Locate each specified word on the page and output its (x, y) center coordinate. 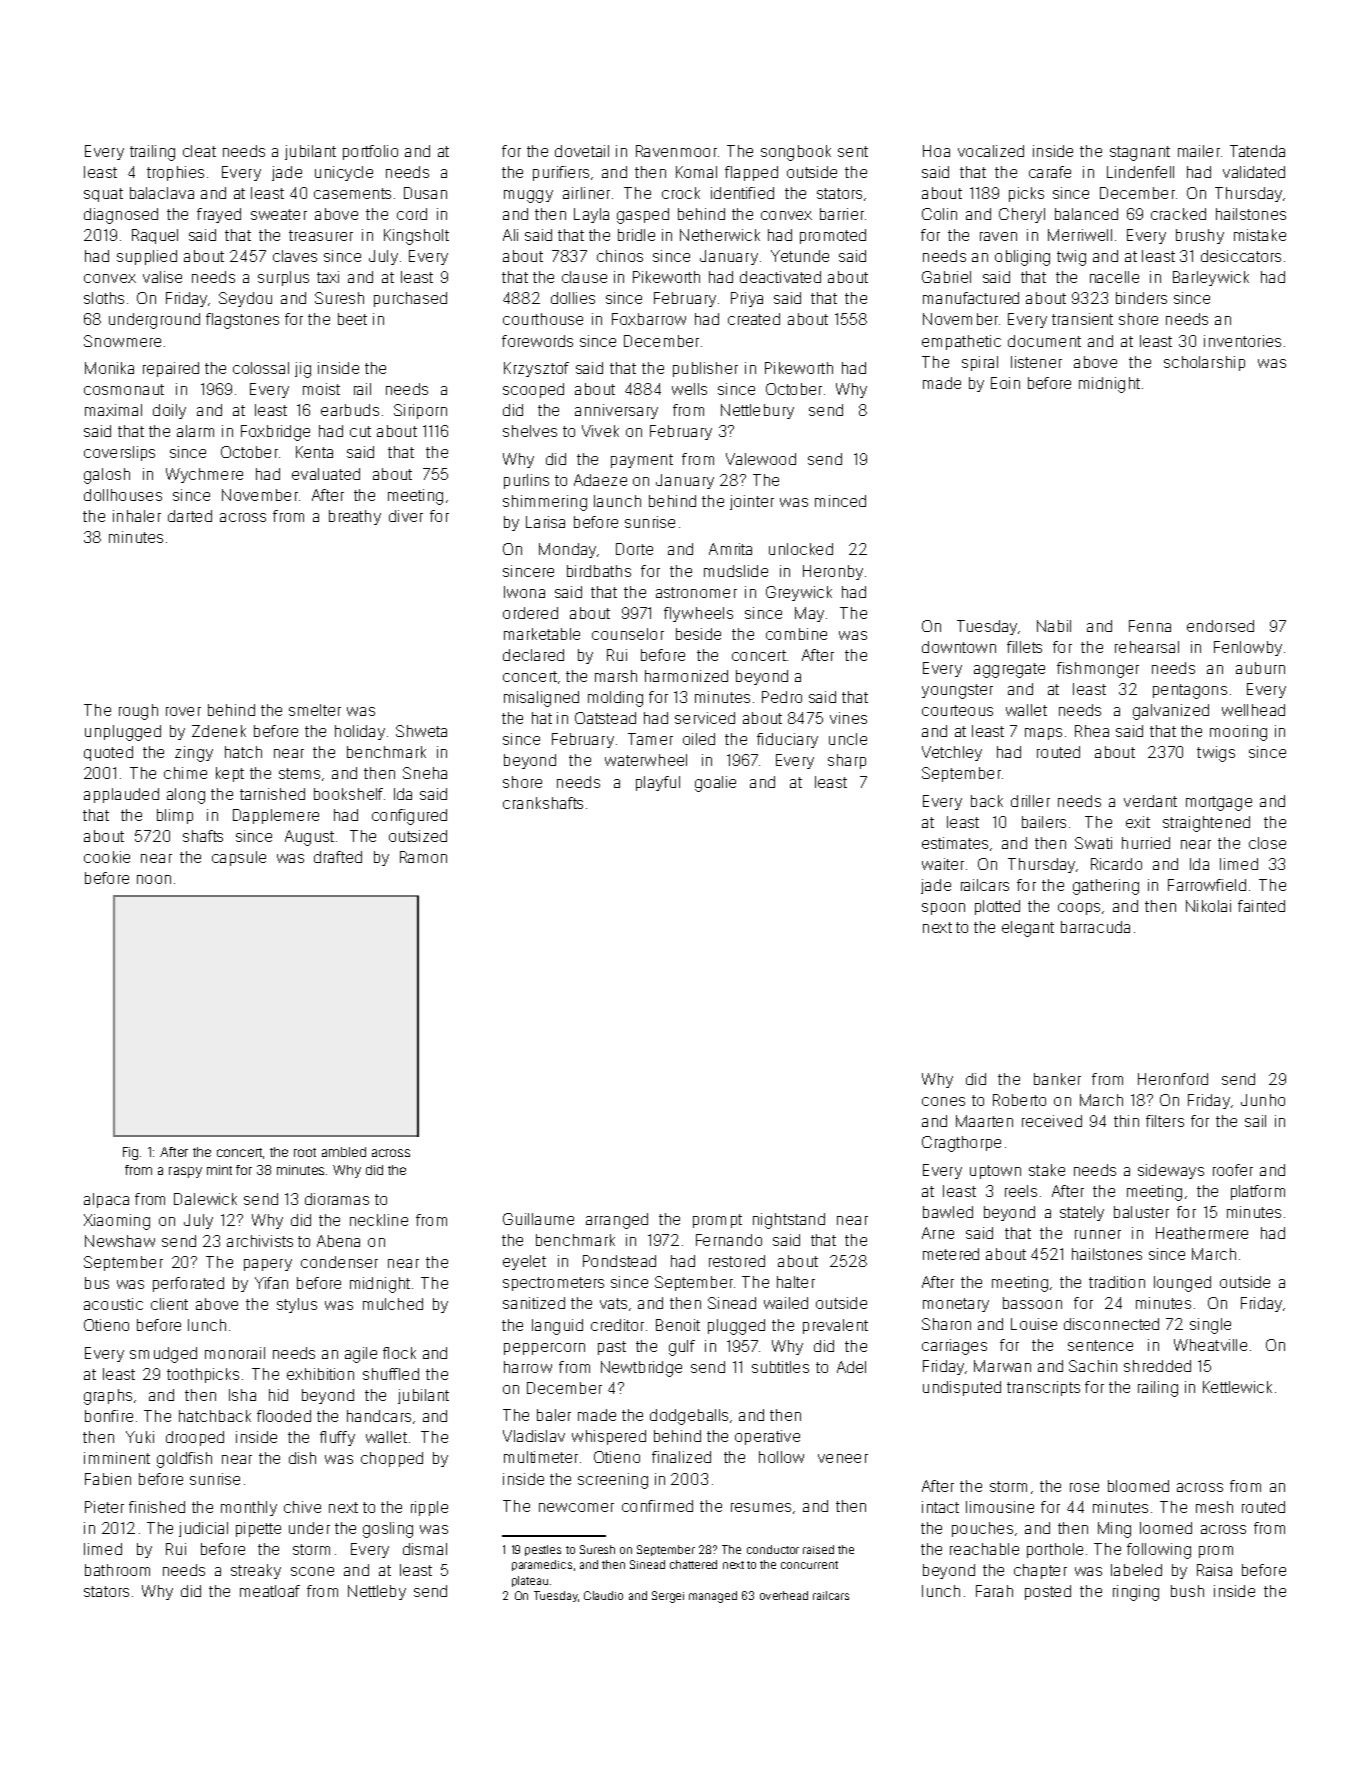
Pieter (104, 1507)
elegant (1028, 929)
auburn (1260, 668)
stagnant (1140, 153)
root (305, 1152)
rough (138, 712)
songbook (796, 153)
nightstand (789, 1221)
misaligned (541, 699)
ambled (344, 1152)
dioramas (337, 1199)
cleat (199, 151)
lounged (1182, 1284)
